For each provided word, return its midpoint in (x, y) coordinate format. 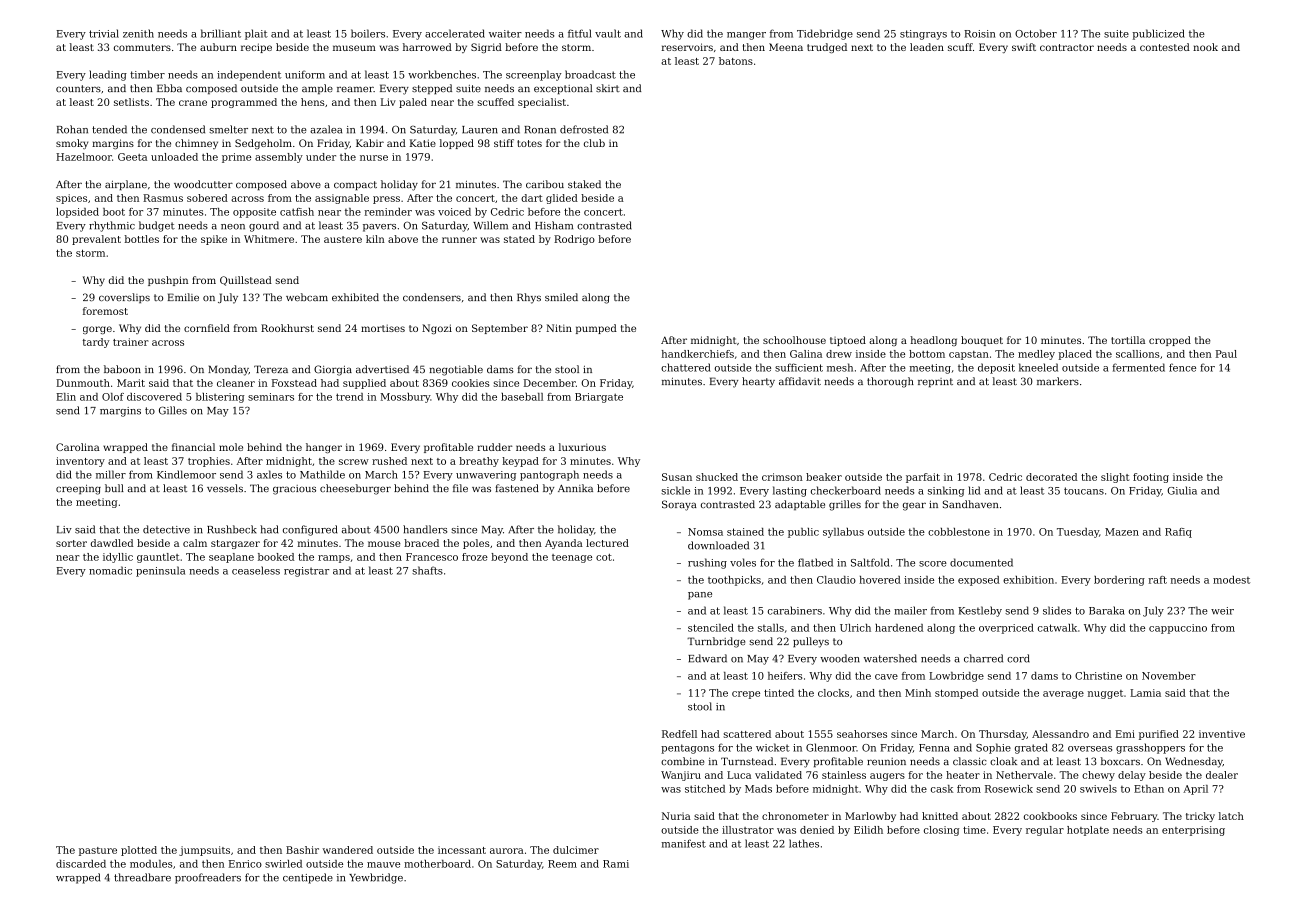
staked (584, 184)
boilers (368, 33)
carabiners (795, 610)
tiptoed (848, 341)
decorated (1051, 477)
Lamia (1145, 693)
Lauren (480, 130)
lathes (804, 843)
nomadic (110, 570)
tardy (96, 343)
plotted (139, 851)
